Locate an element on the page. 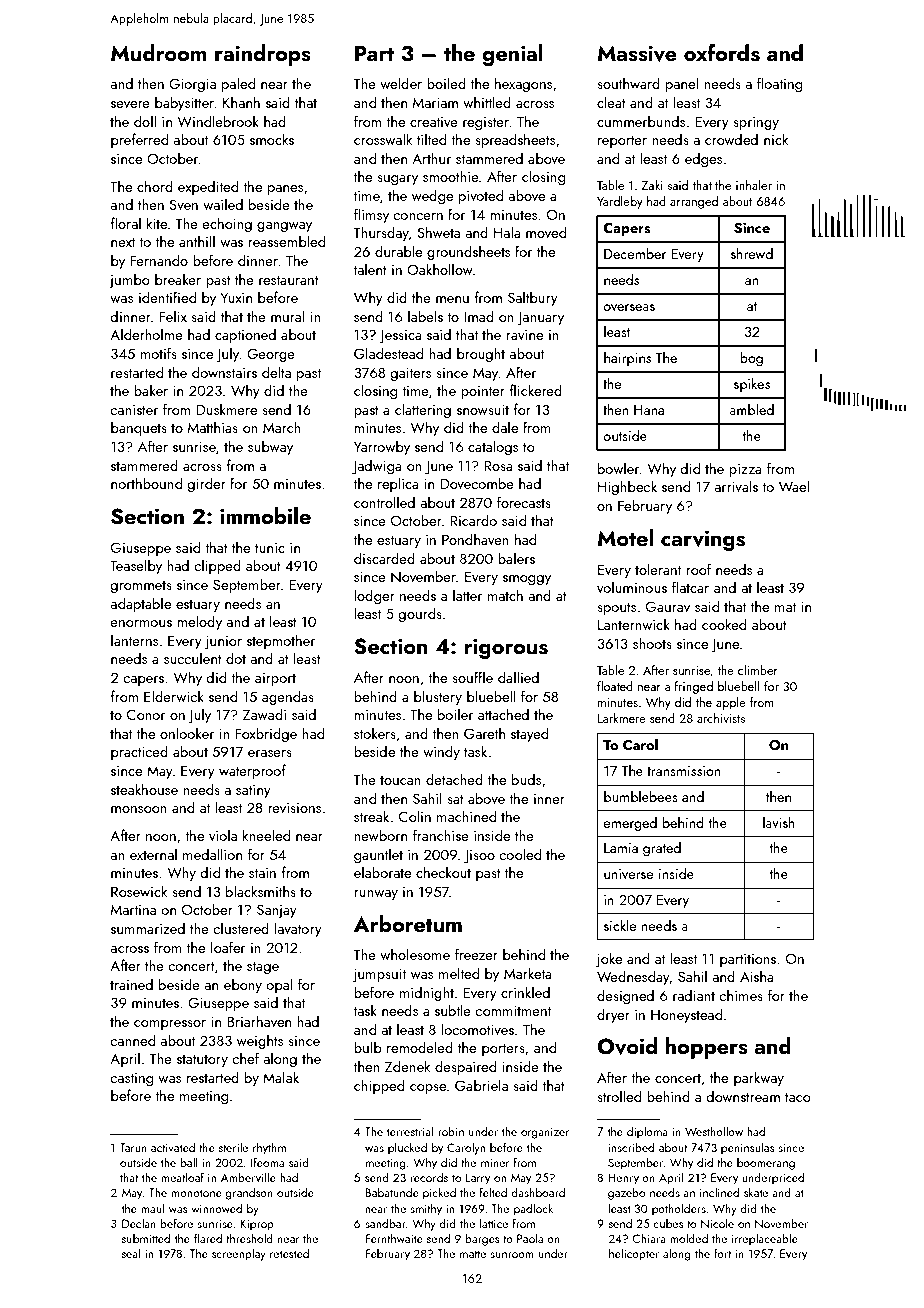 The width and height of the page is (924, 1308). raindrops is located at coordinates (263, 55).
